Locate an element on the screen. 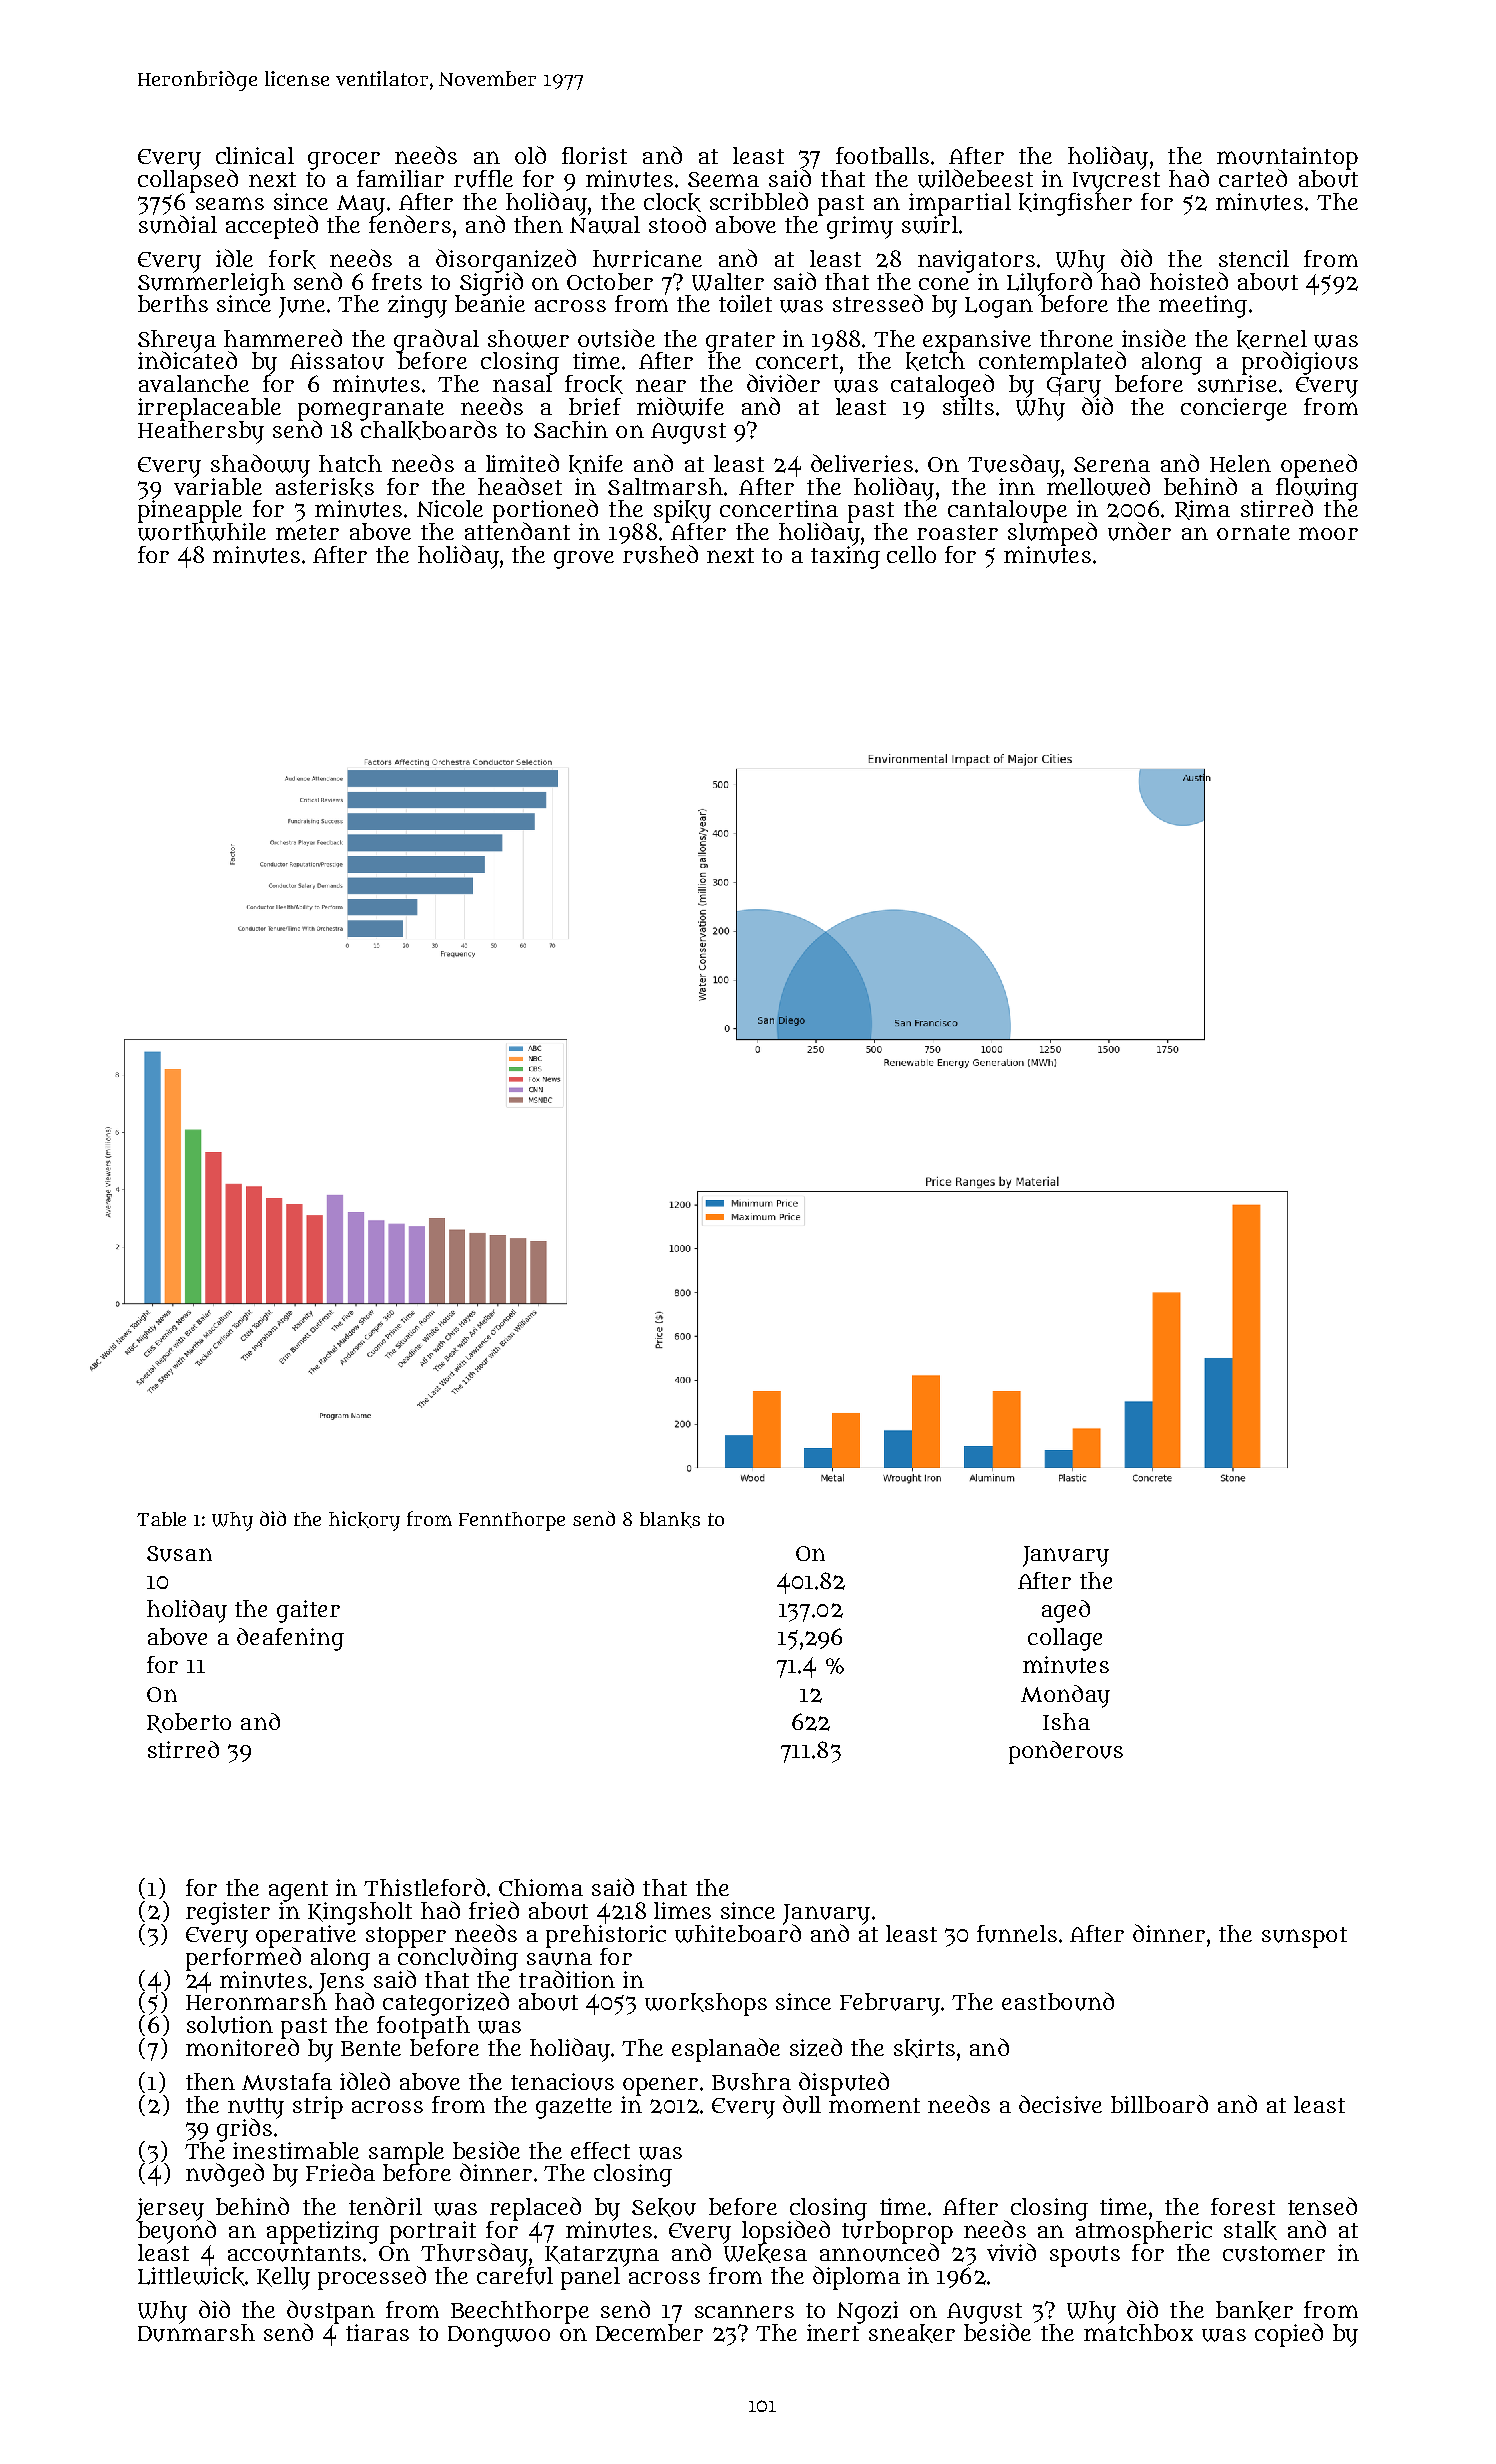 Image resolution: width=1496 pixels, height=2464 pixels. collage is located at coordinates (1065, 1639).
